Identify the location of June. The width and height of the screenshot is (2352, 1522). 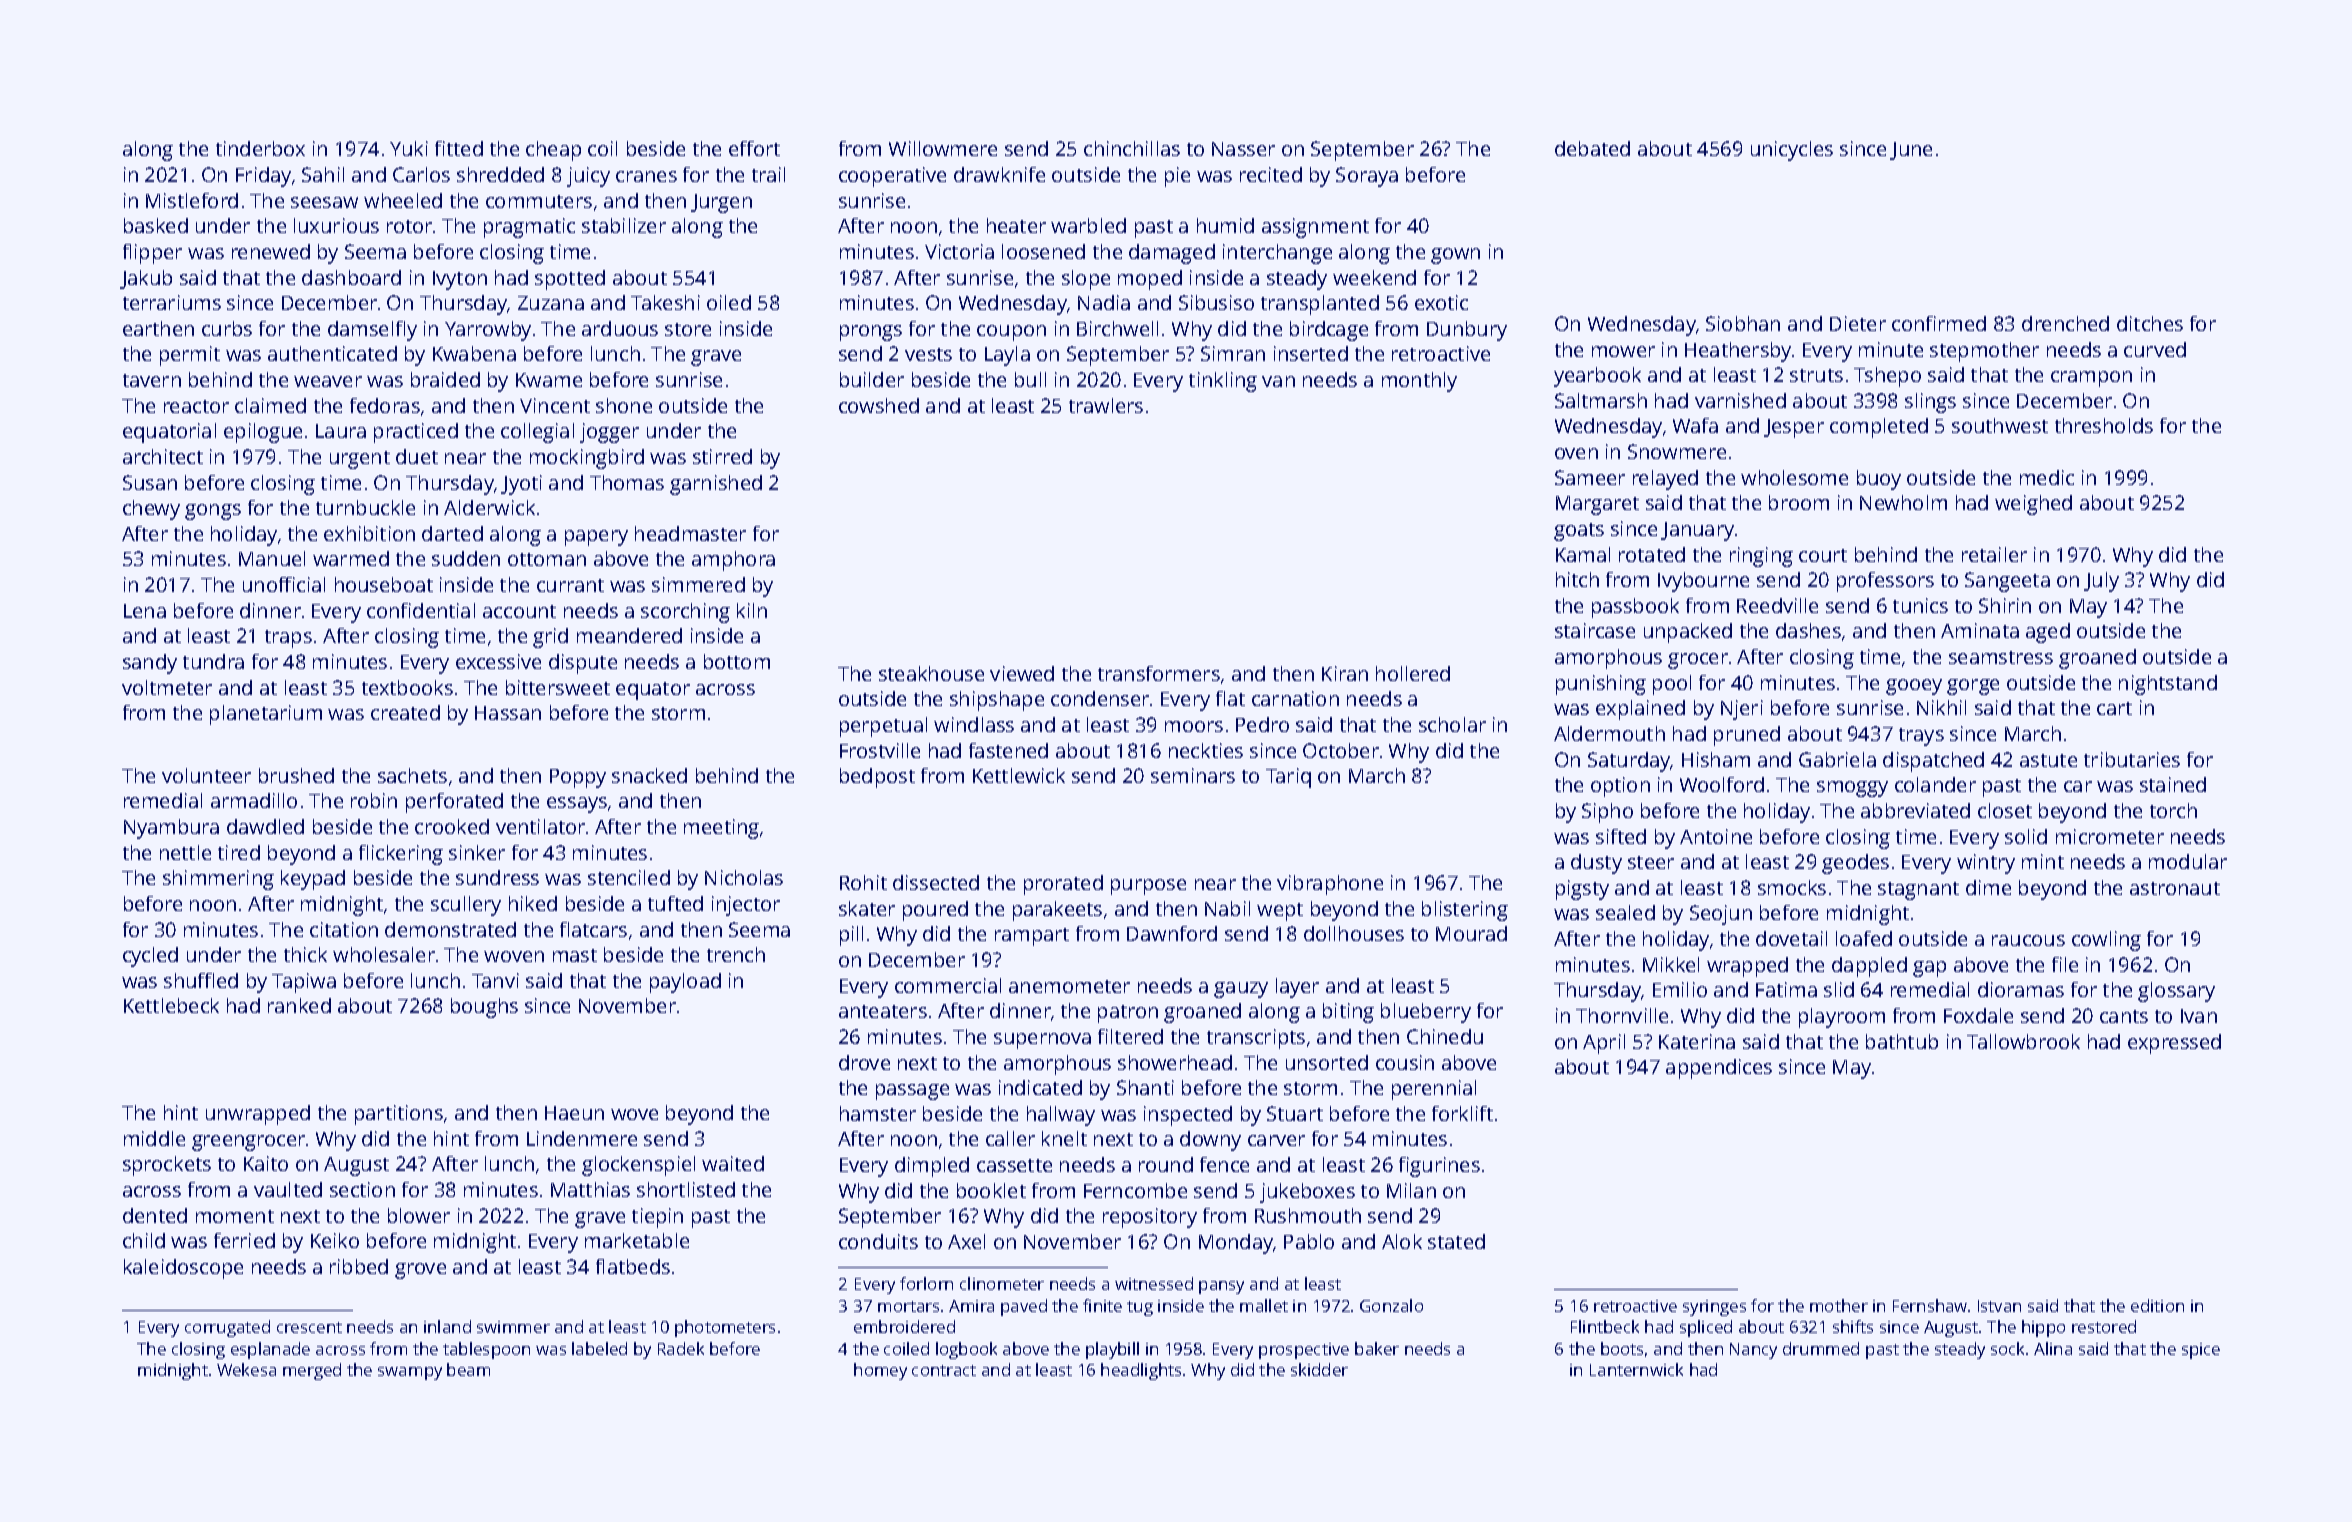
(1911, 151).
